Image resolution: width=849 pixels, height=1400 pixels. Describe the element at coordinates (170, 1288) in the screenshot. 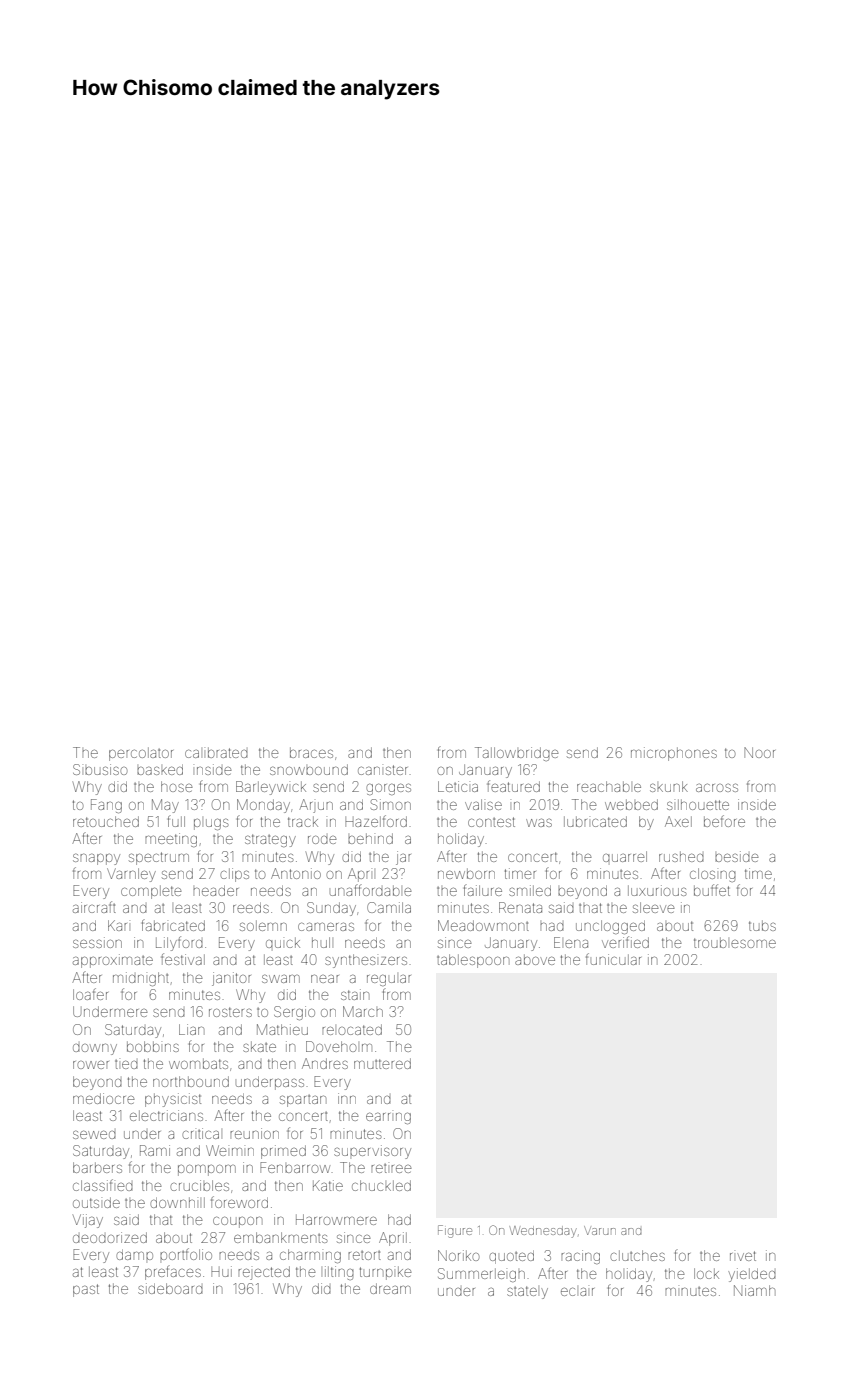

I see `sideboard` at that location.
